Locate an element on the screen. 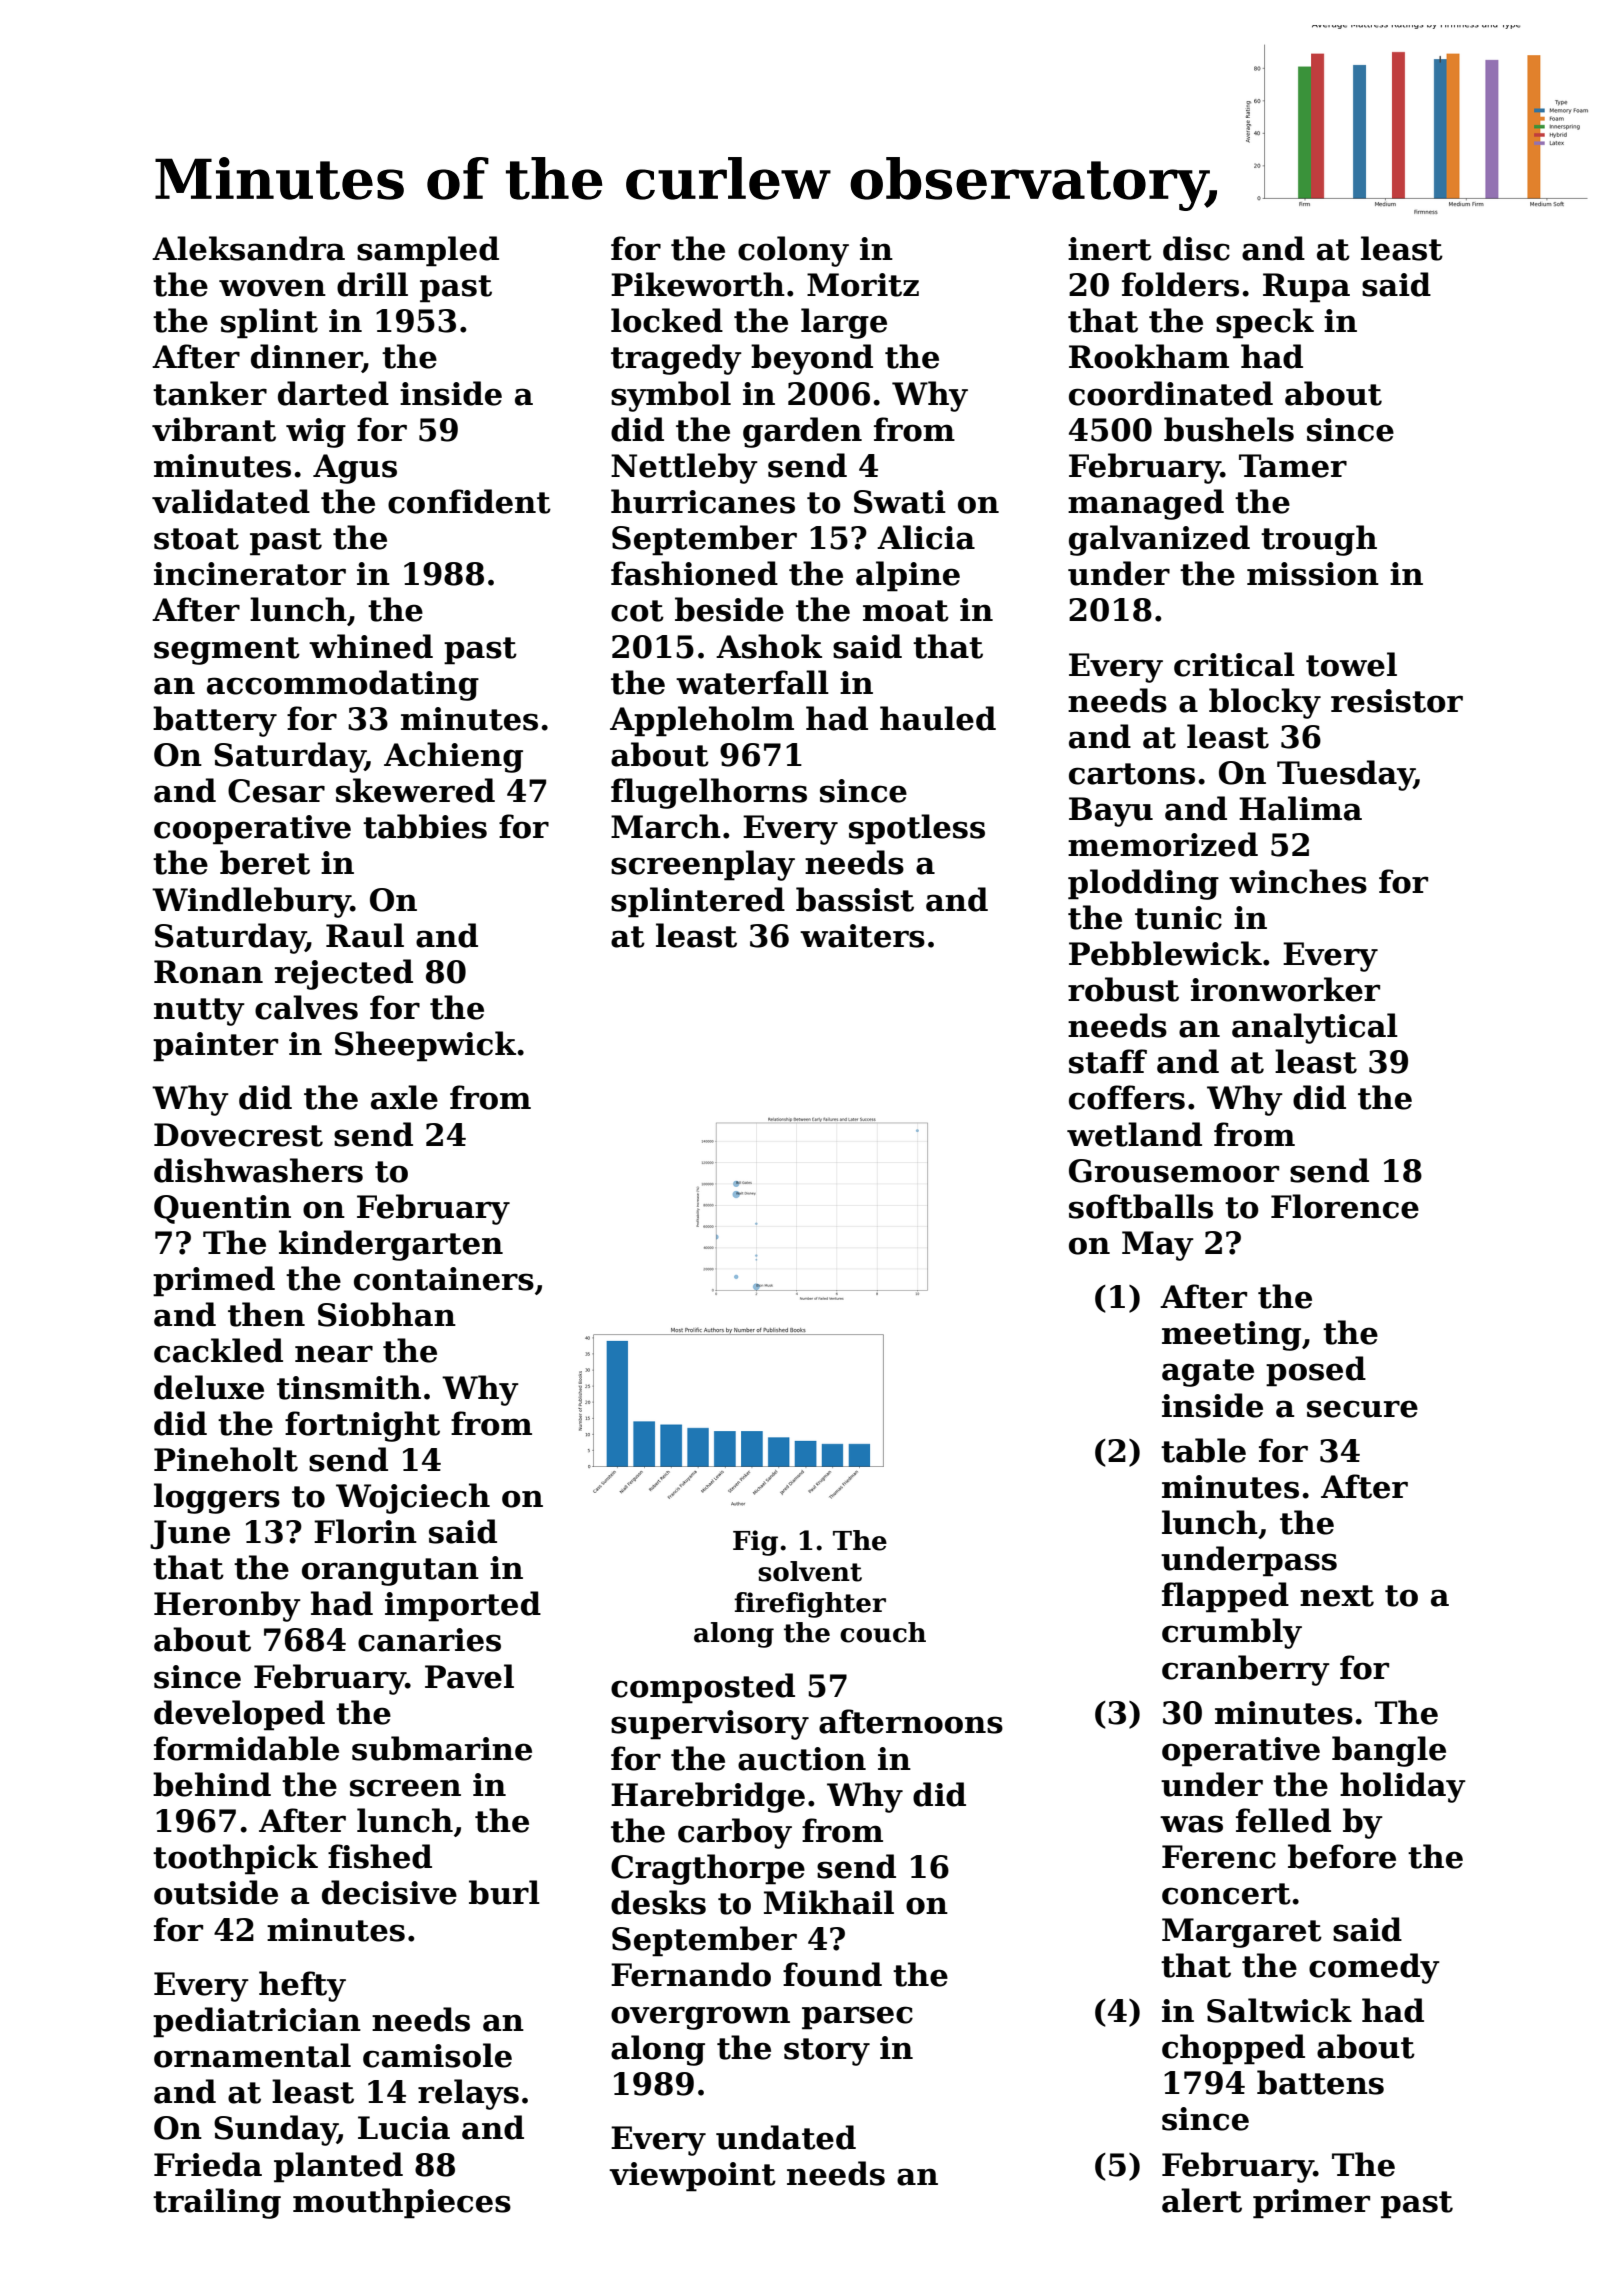 The height and width of the screenshot is (2292, 1620). bangle is located at coordinates (1389, 1751).
